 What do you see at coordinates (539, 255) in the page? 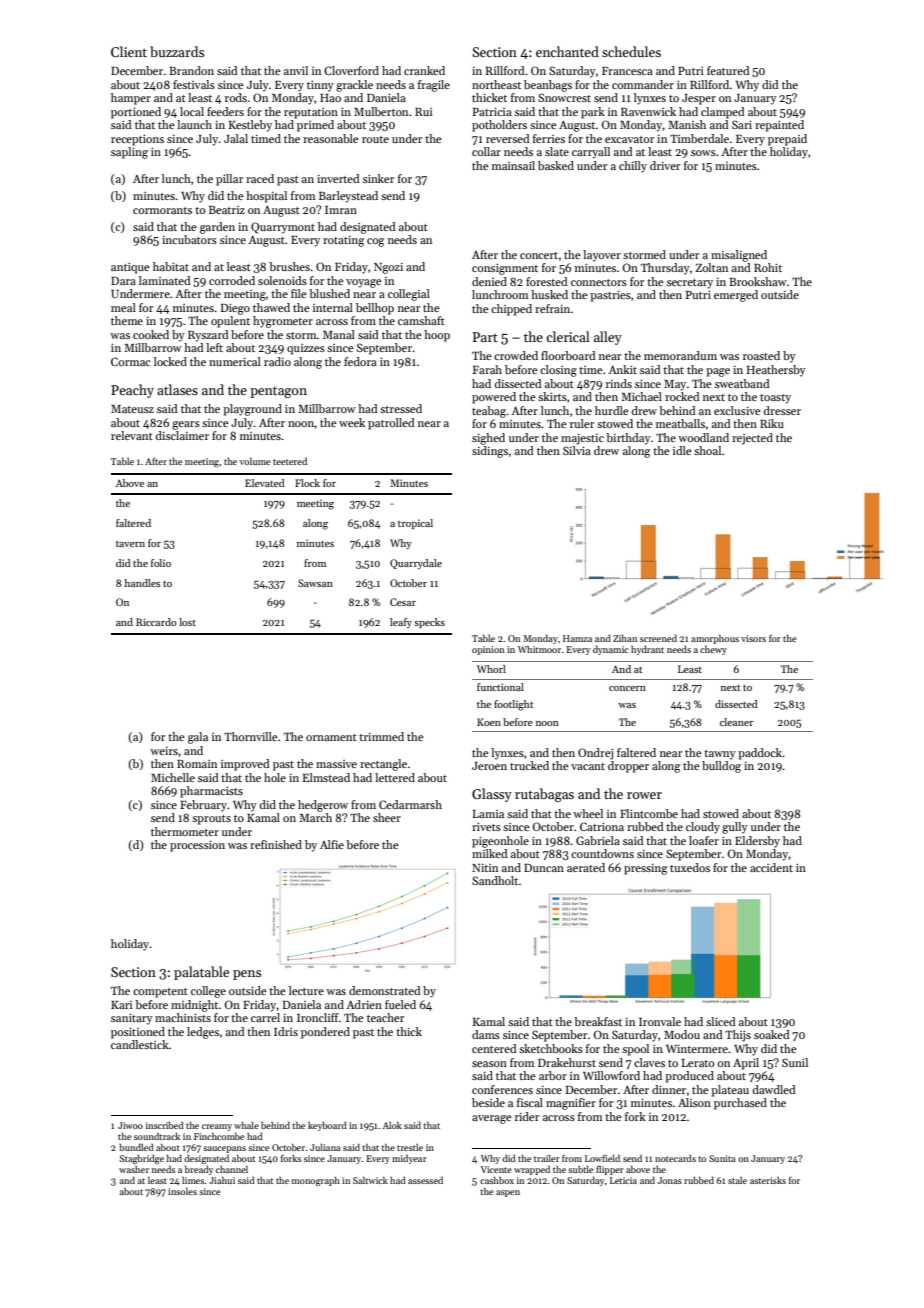
I see `concert` at bounding box center [539, 255].
